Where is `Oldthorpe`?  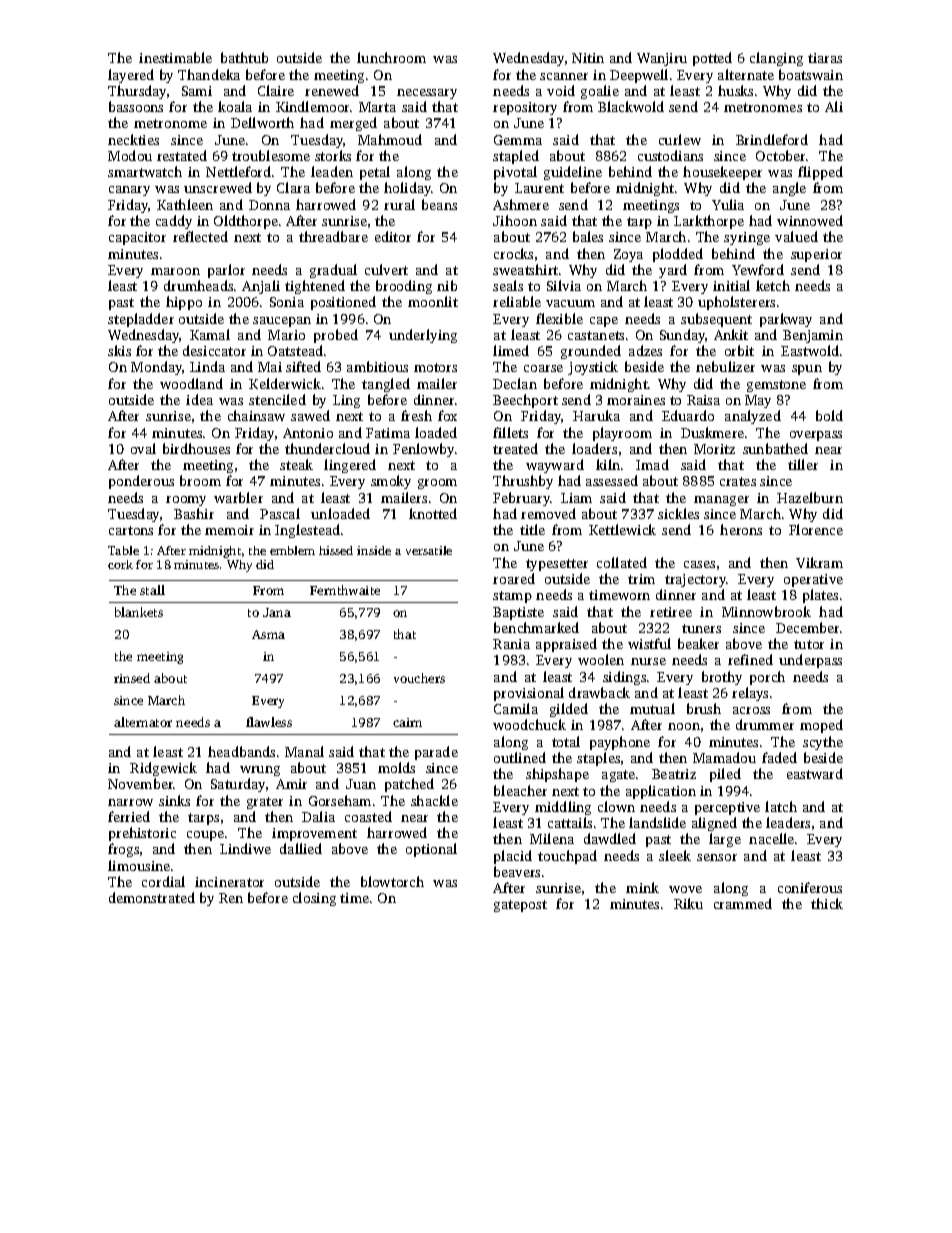 Oldthorpe is located at coordinates (246, 222).
